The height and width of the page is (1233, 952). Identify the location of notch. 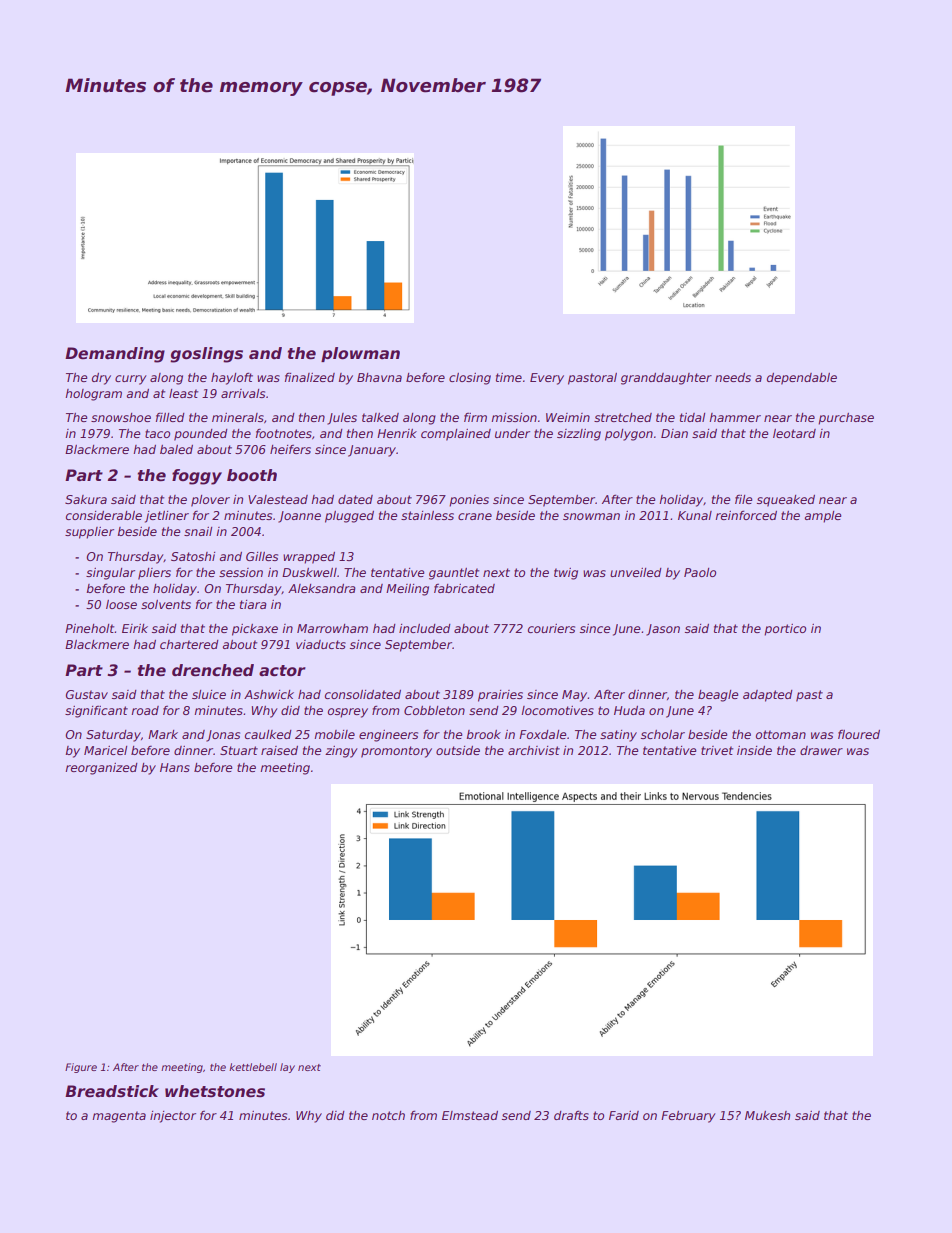
(388, 1115).
